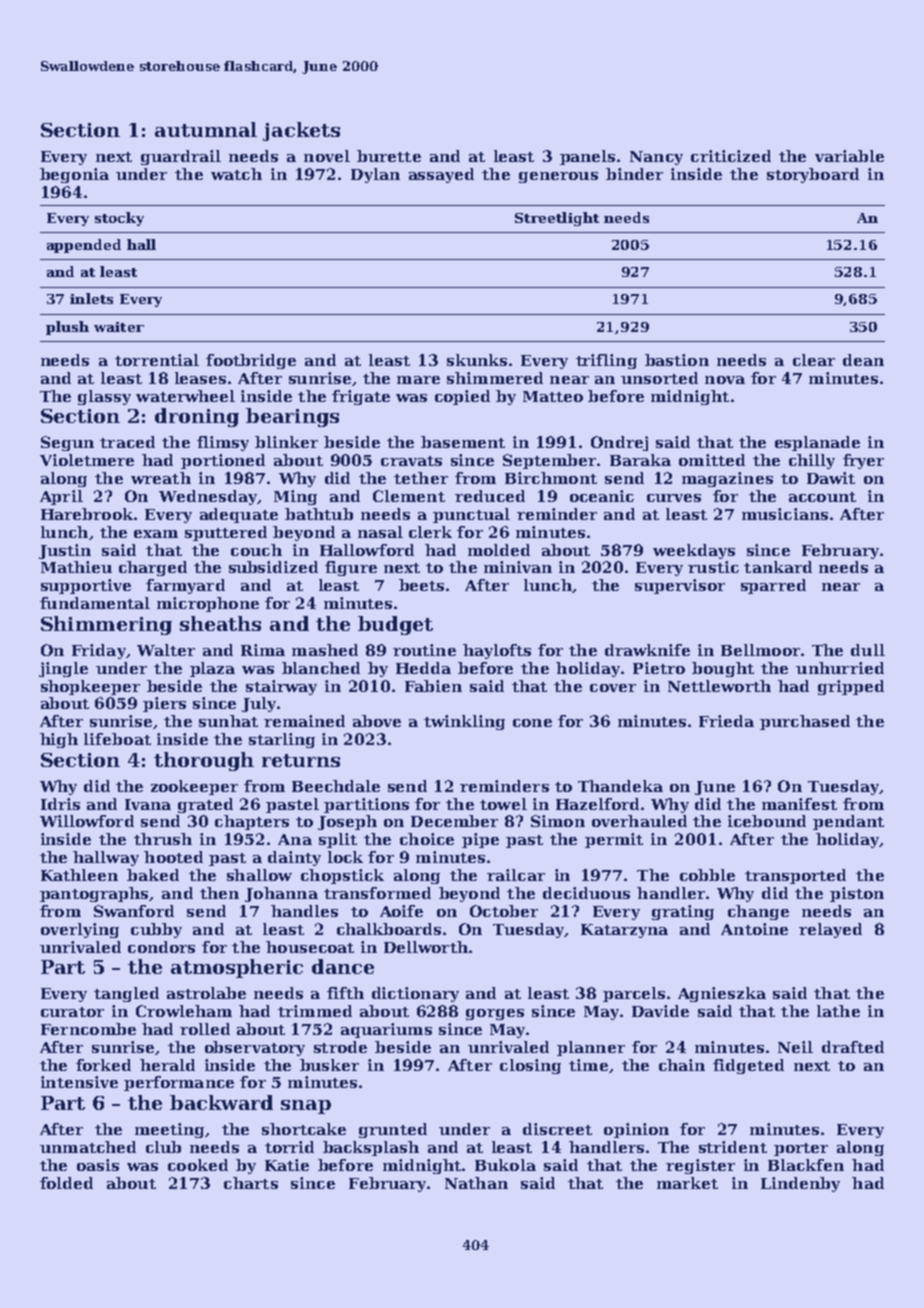 The height and width of the screenshot is (1308, 924). Describe the element at coordinates (464, 722) in the screenshot. I see `twinkling` at that location.
